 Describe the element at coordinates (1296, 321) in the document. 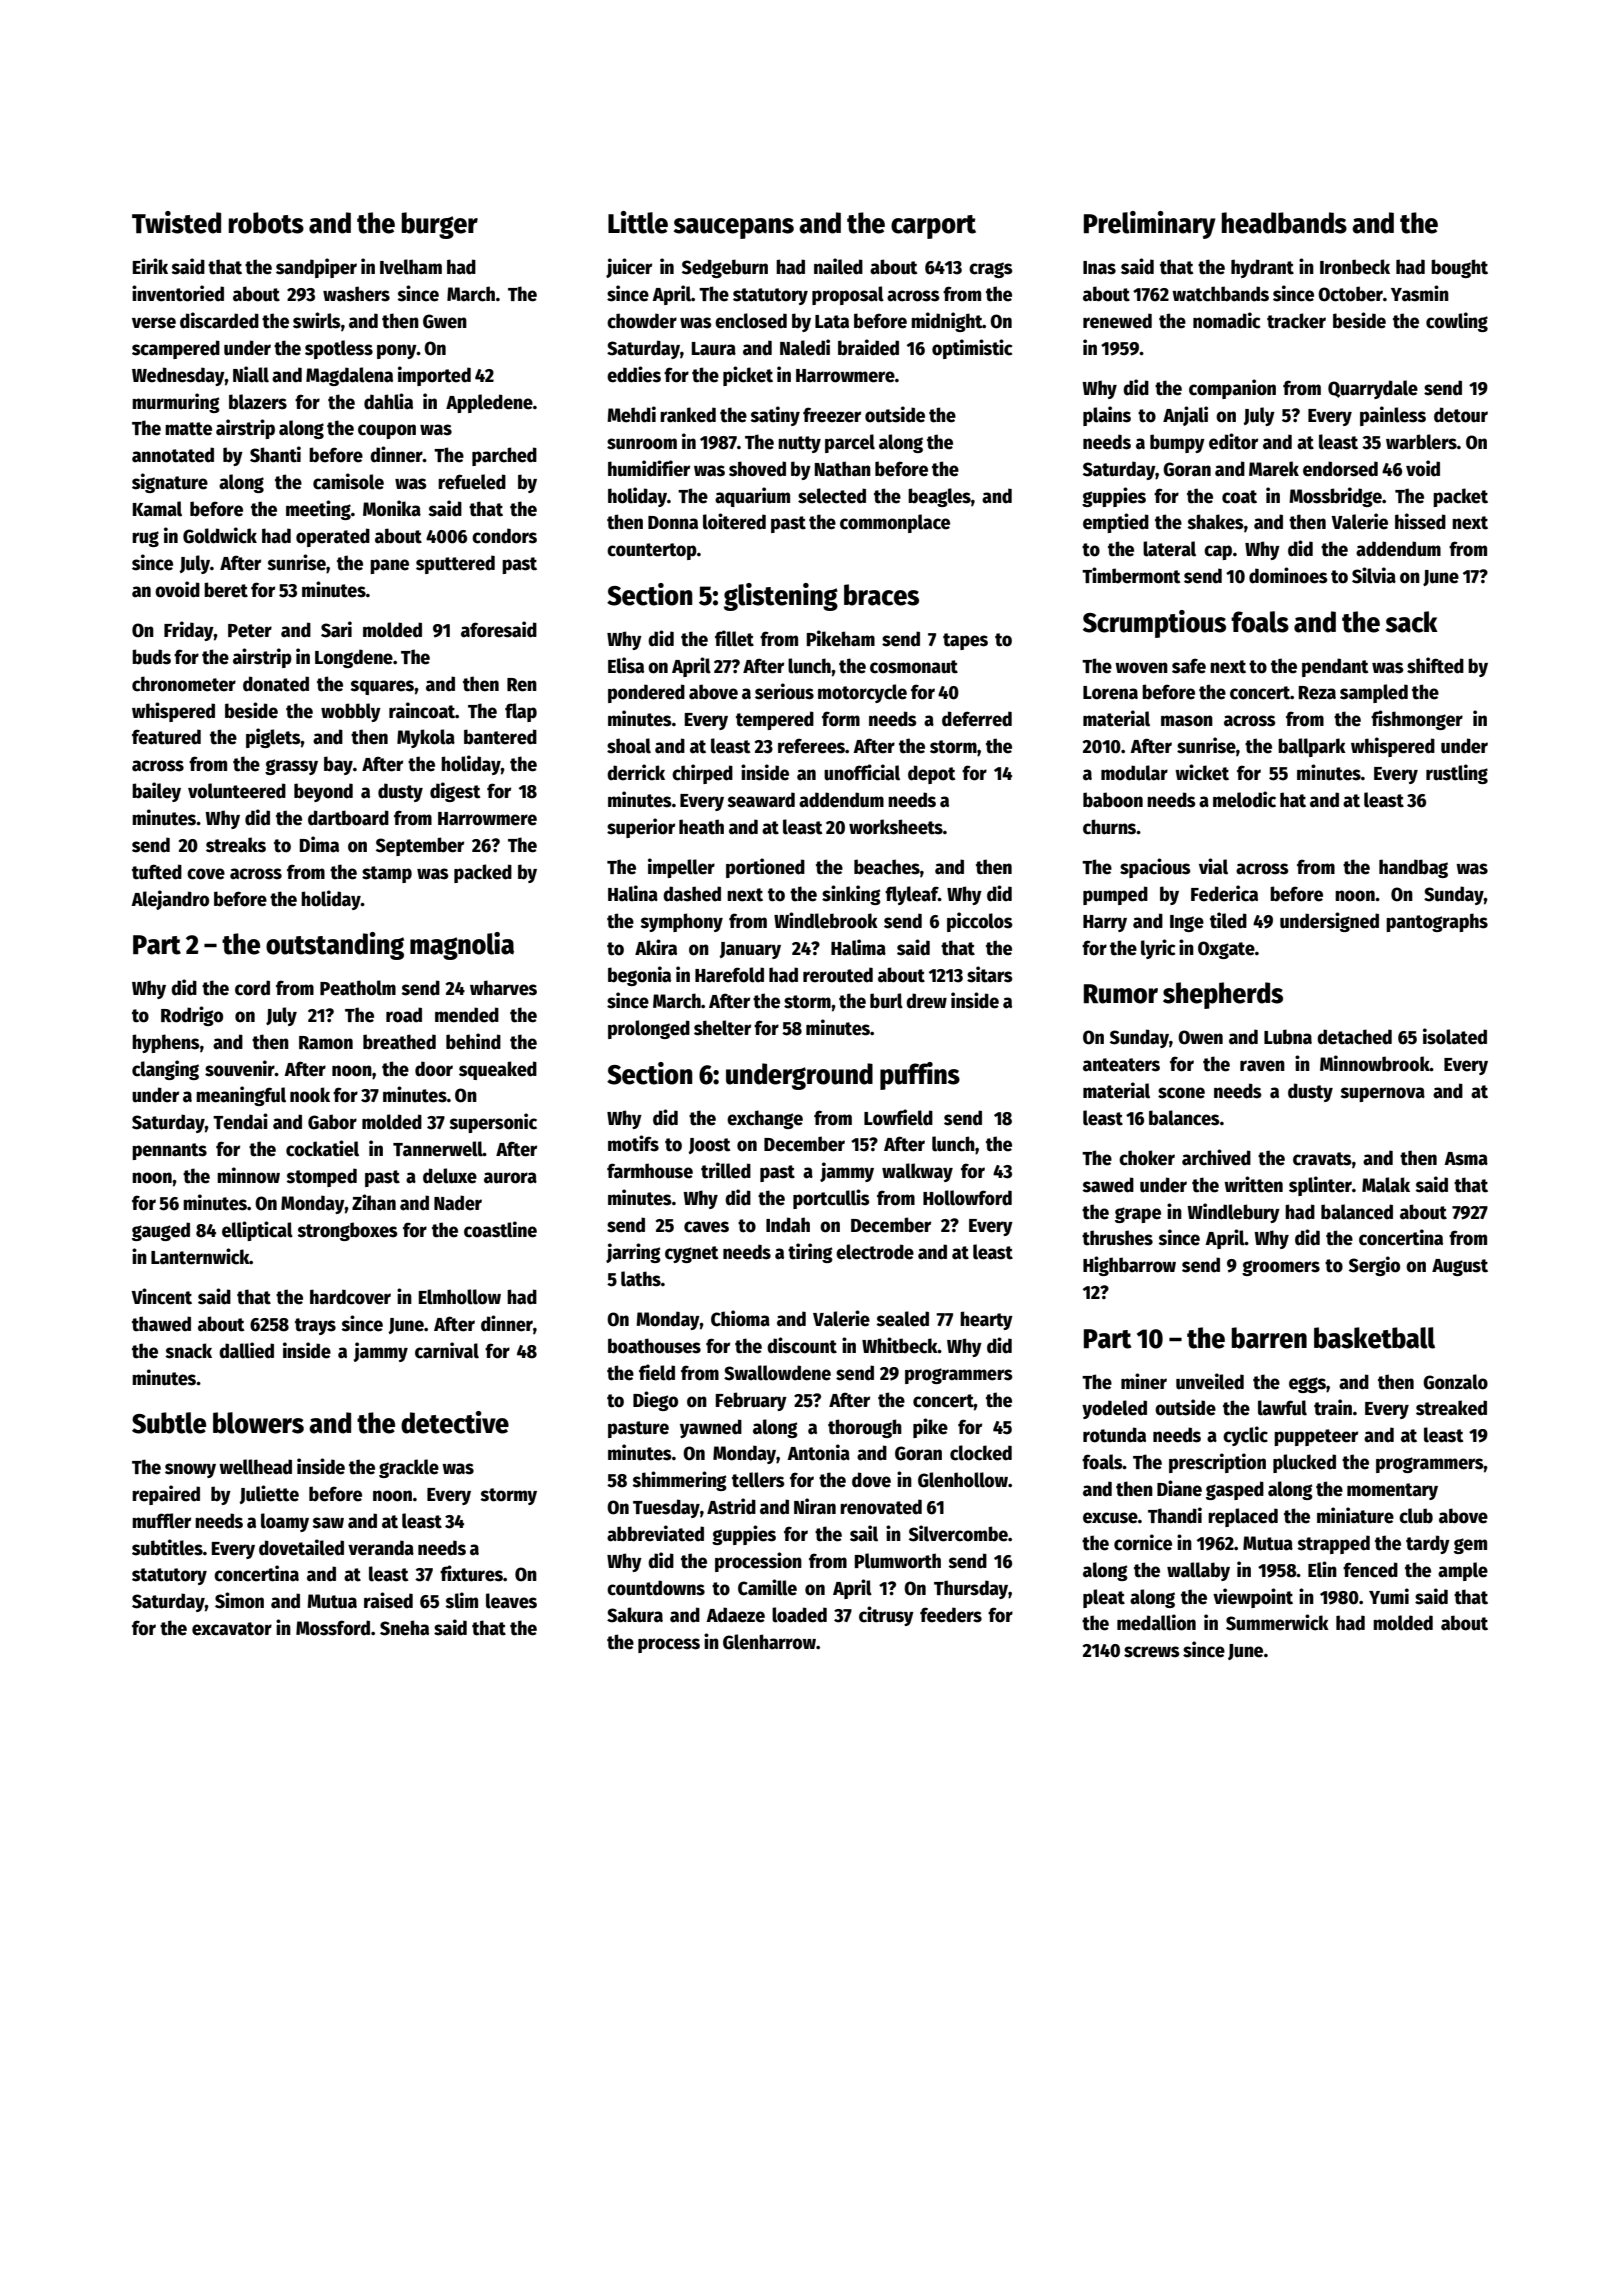

I see `tracker` at that location.
